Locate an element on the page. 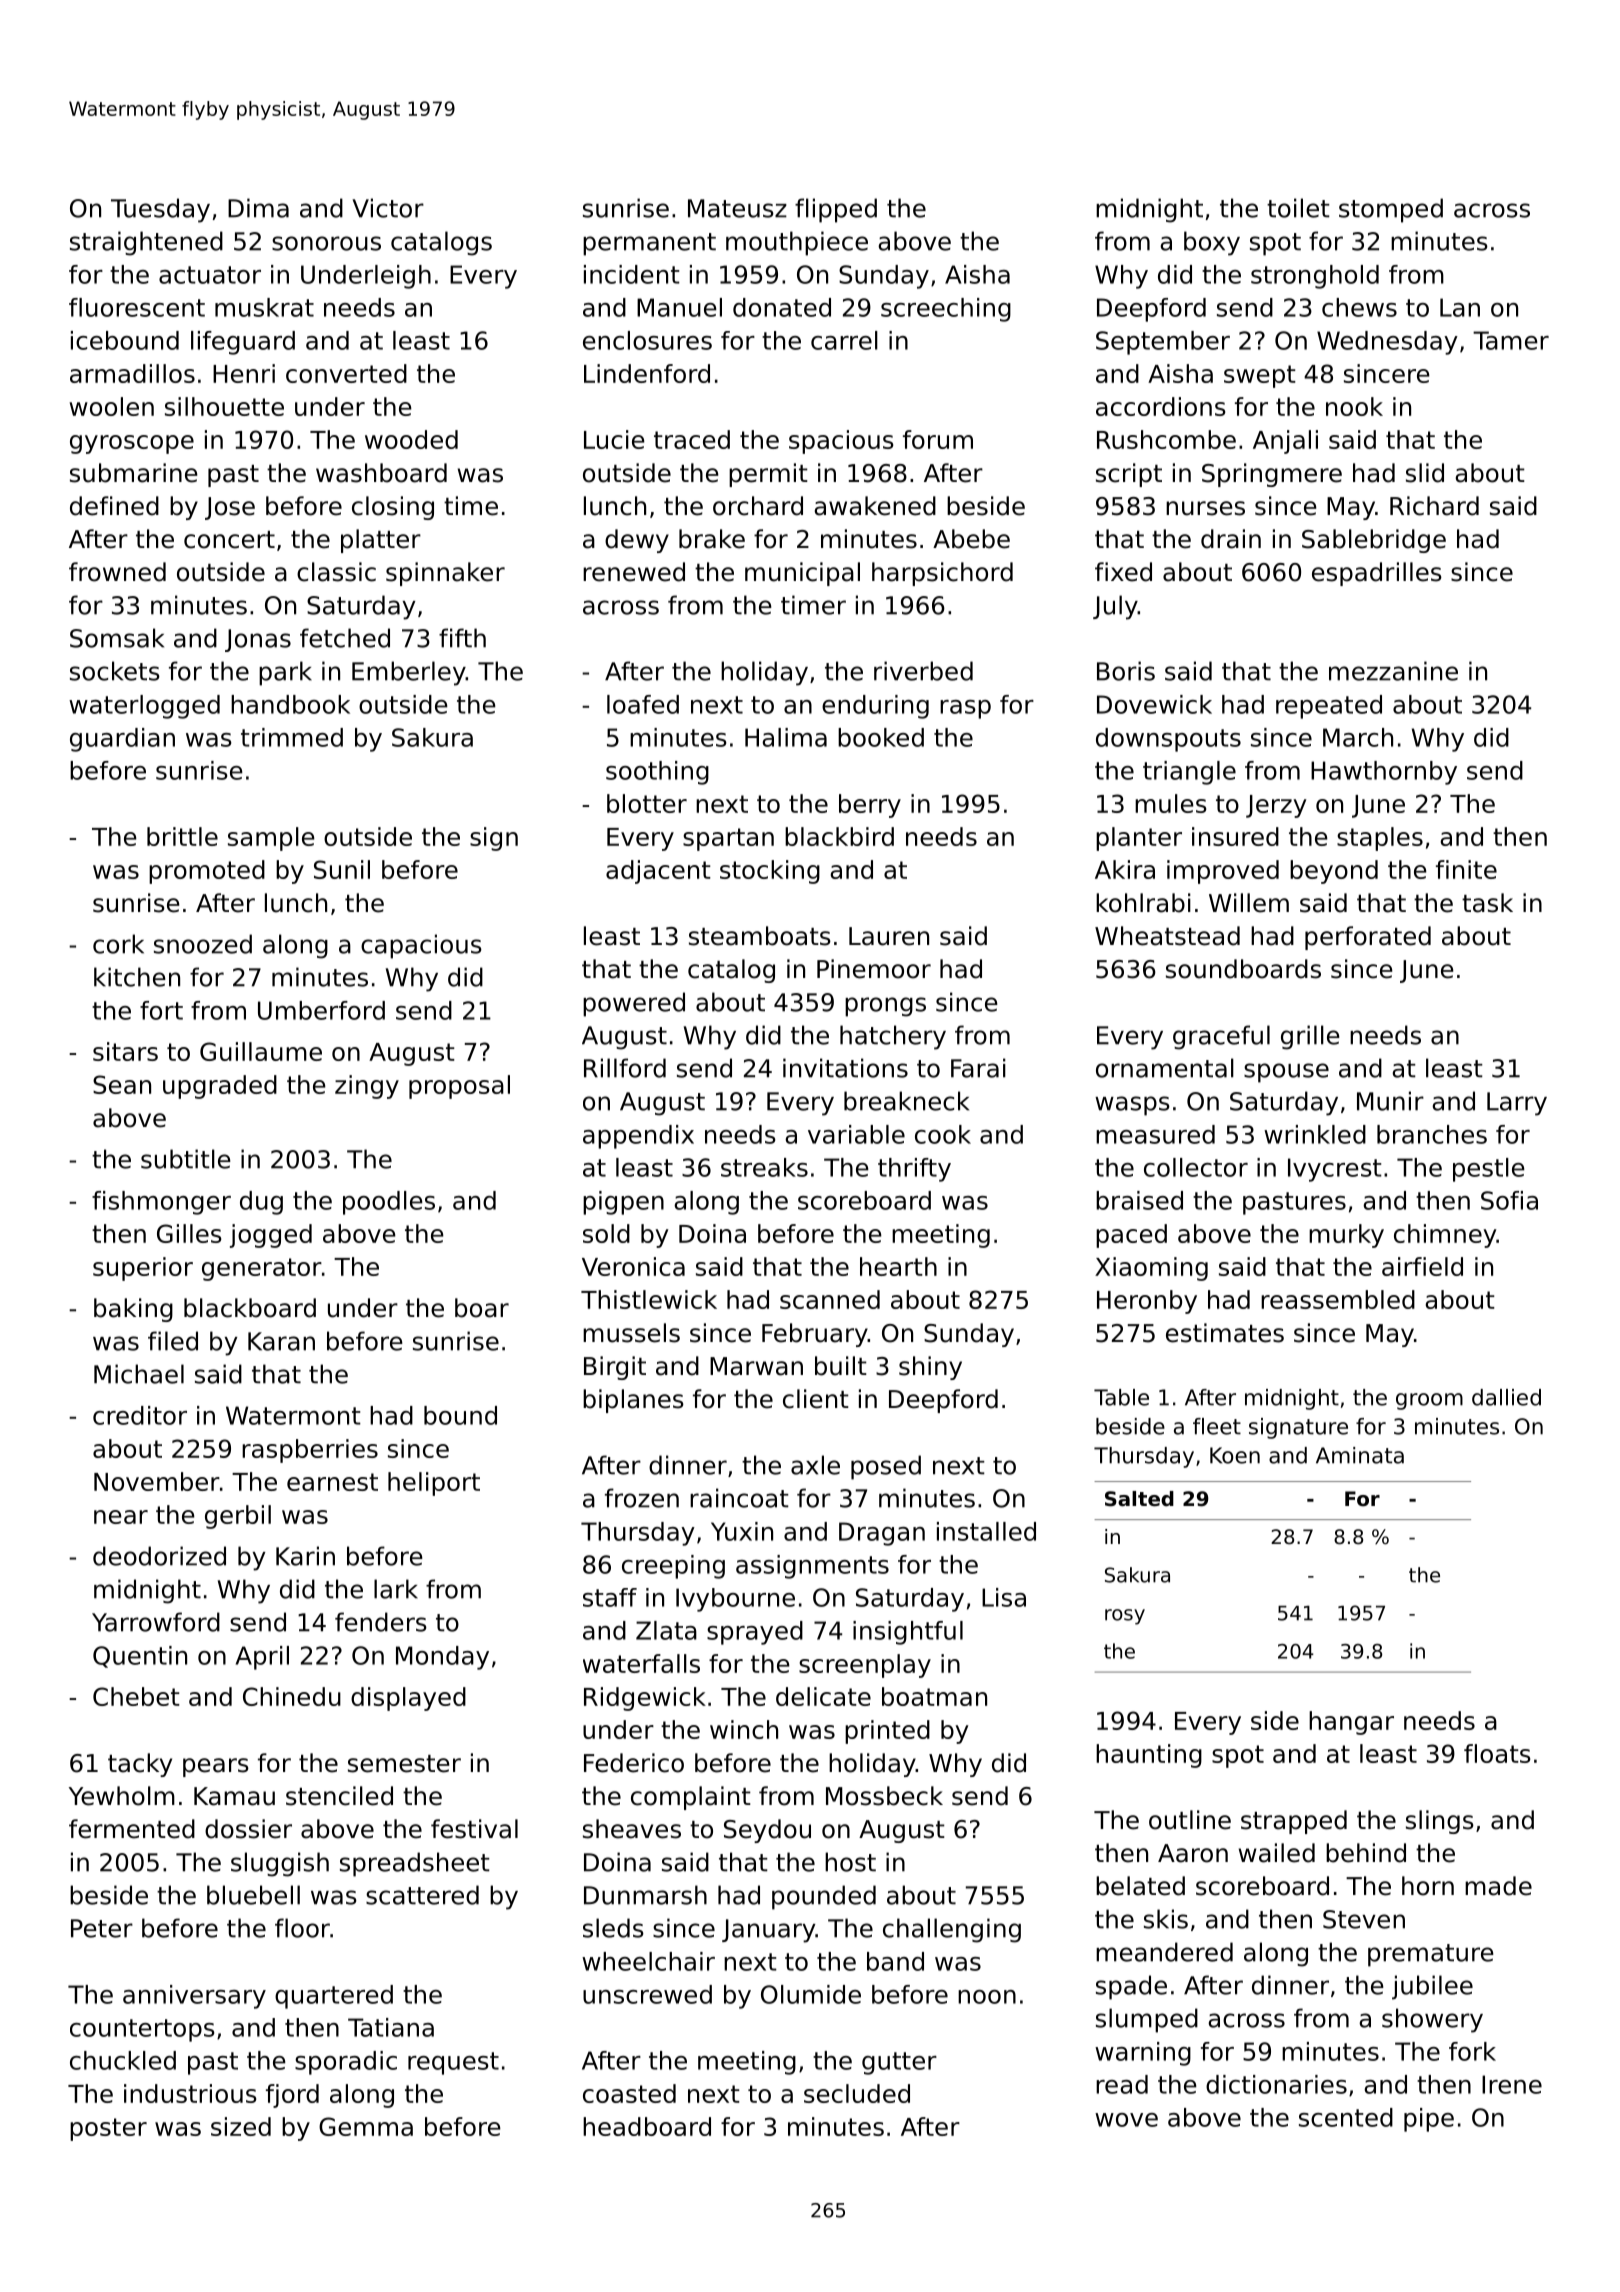 The image size is (1620, 2292). Gemma is located at coordinates (366, 2126).
